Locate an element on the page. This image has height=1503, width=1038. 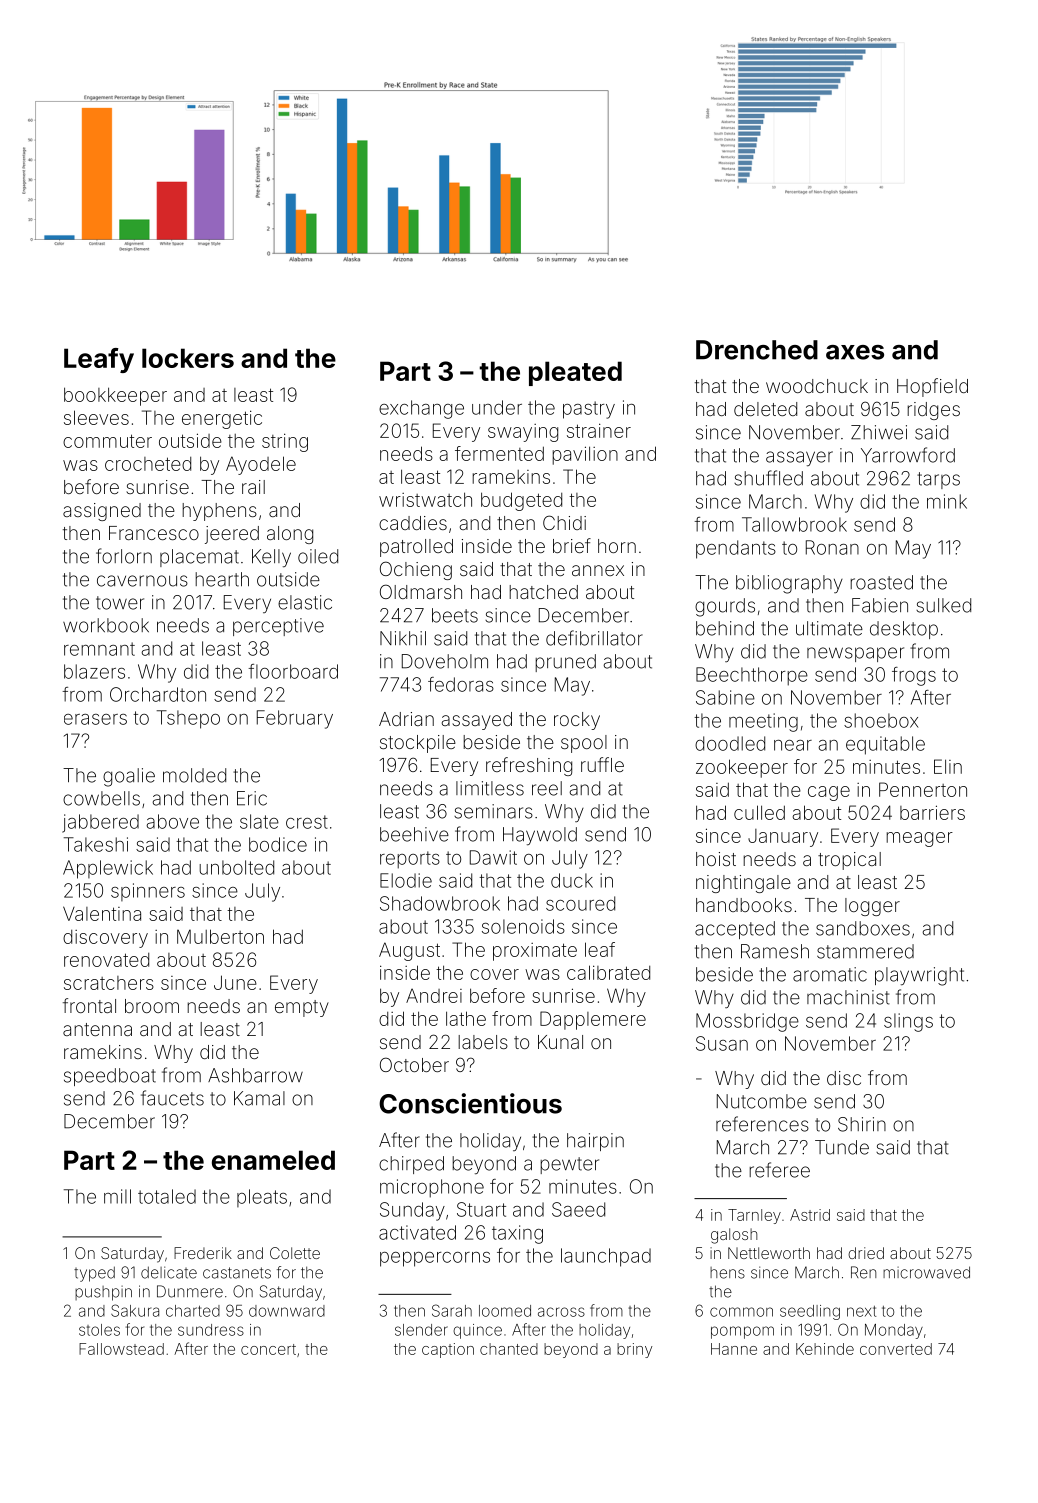
Mulberton is located at coordinates (220, 936).
